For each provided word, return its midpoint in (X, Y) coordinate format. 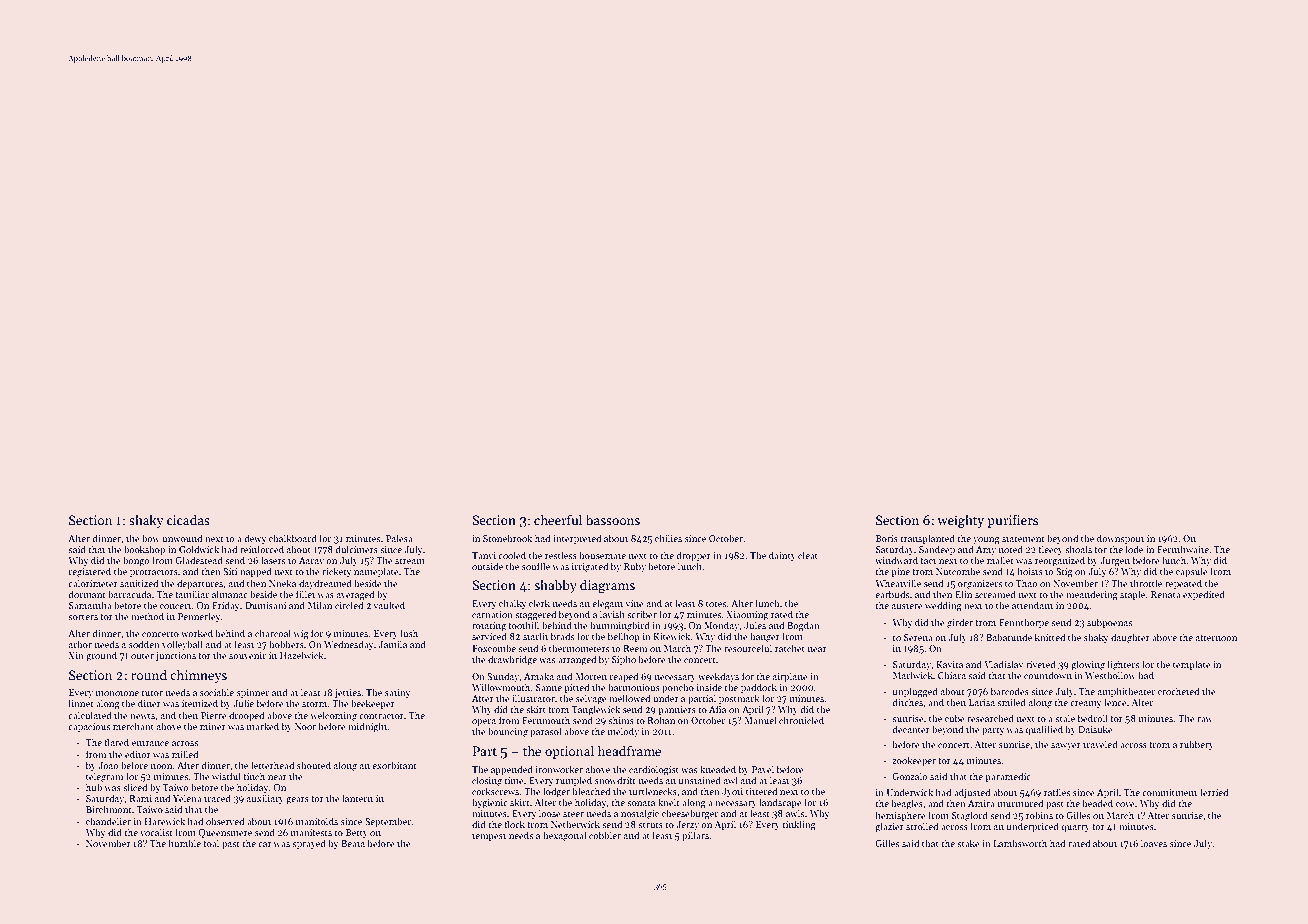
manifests (311, 832)
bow (151, 538)
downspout (1120, 539)
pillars (695, 836)
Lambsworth (1020, 843)
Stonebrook (507, 538)
